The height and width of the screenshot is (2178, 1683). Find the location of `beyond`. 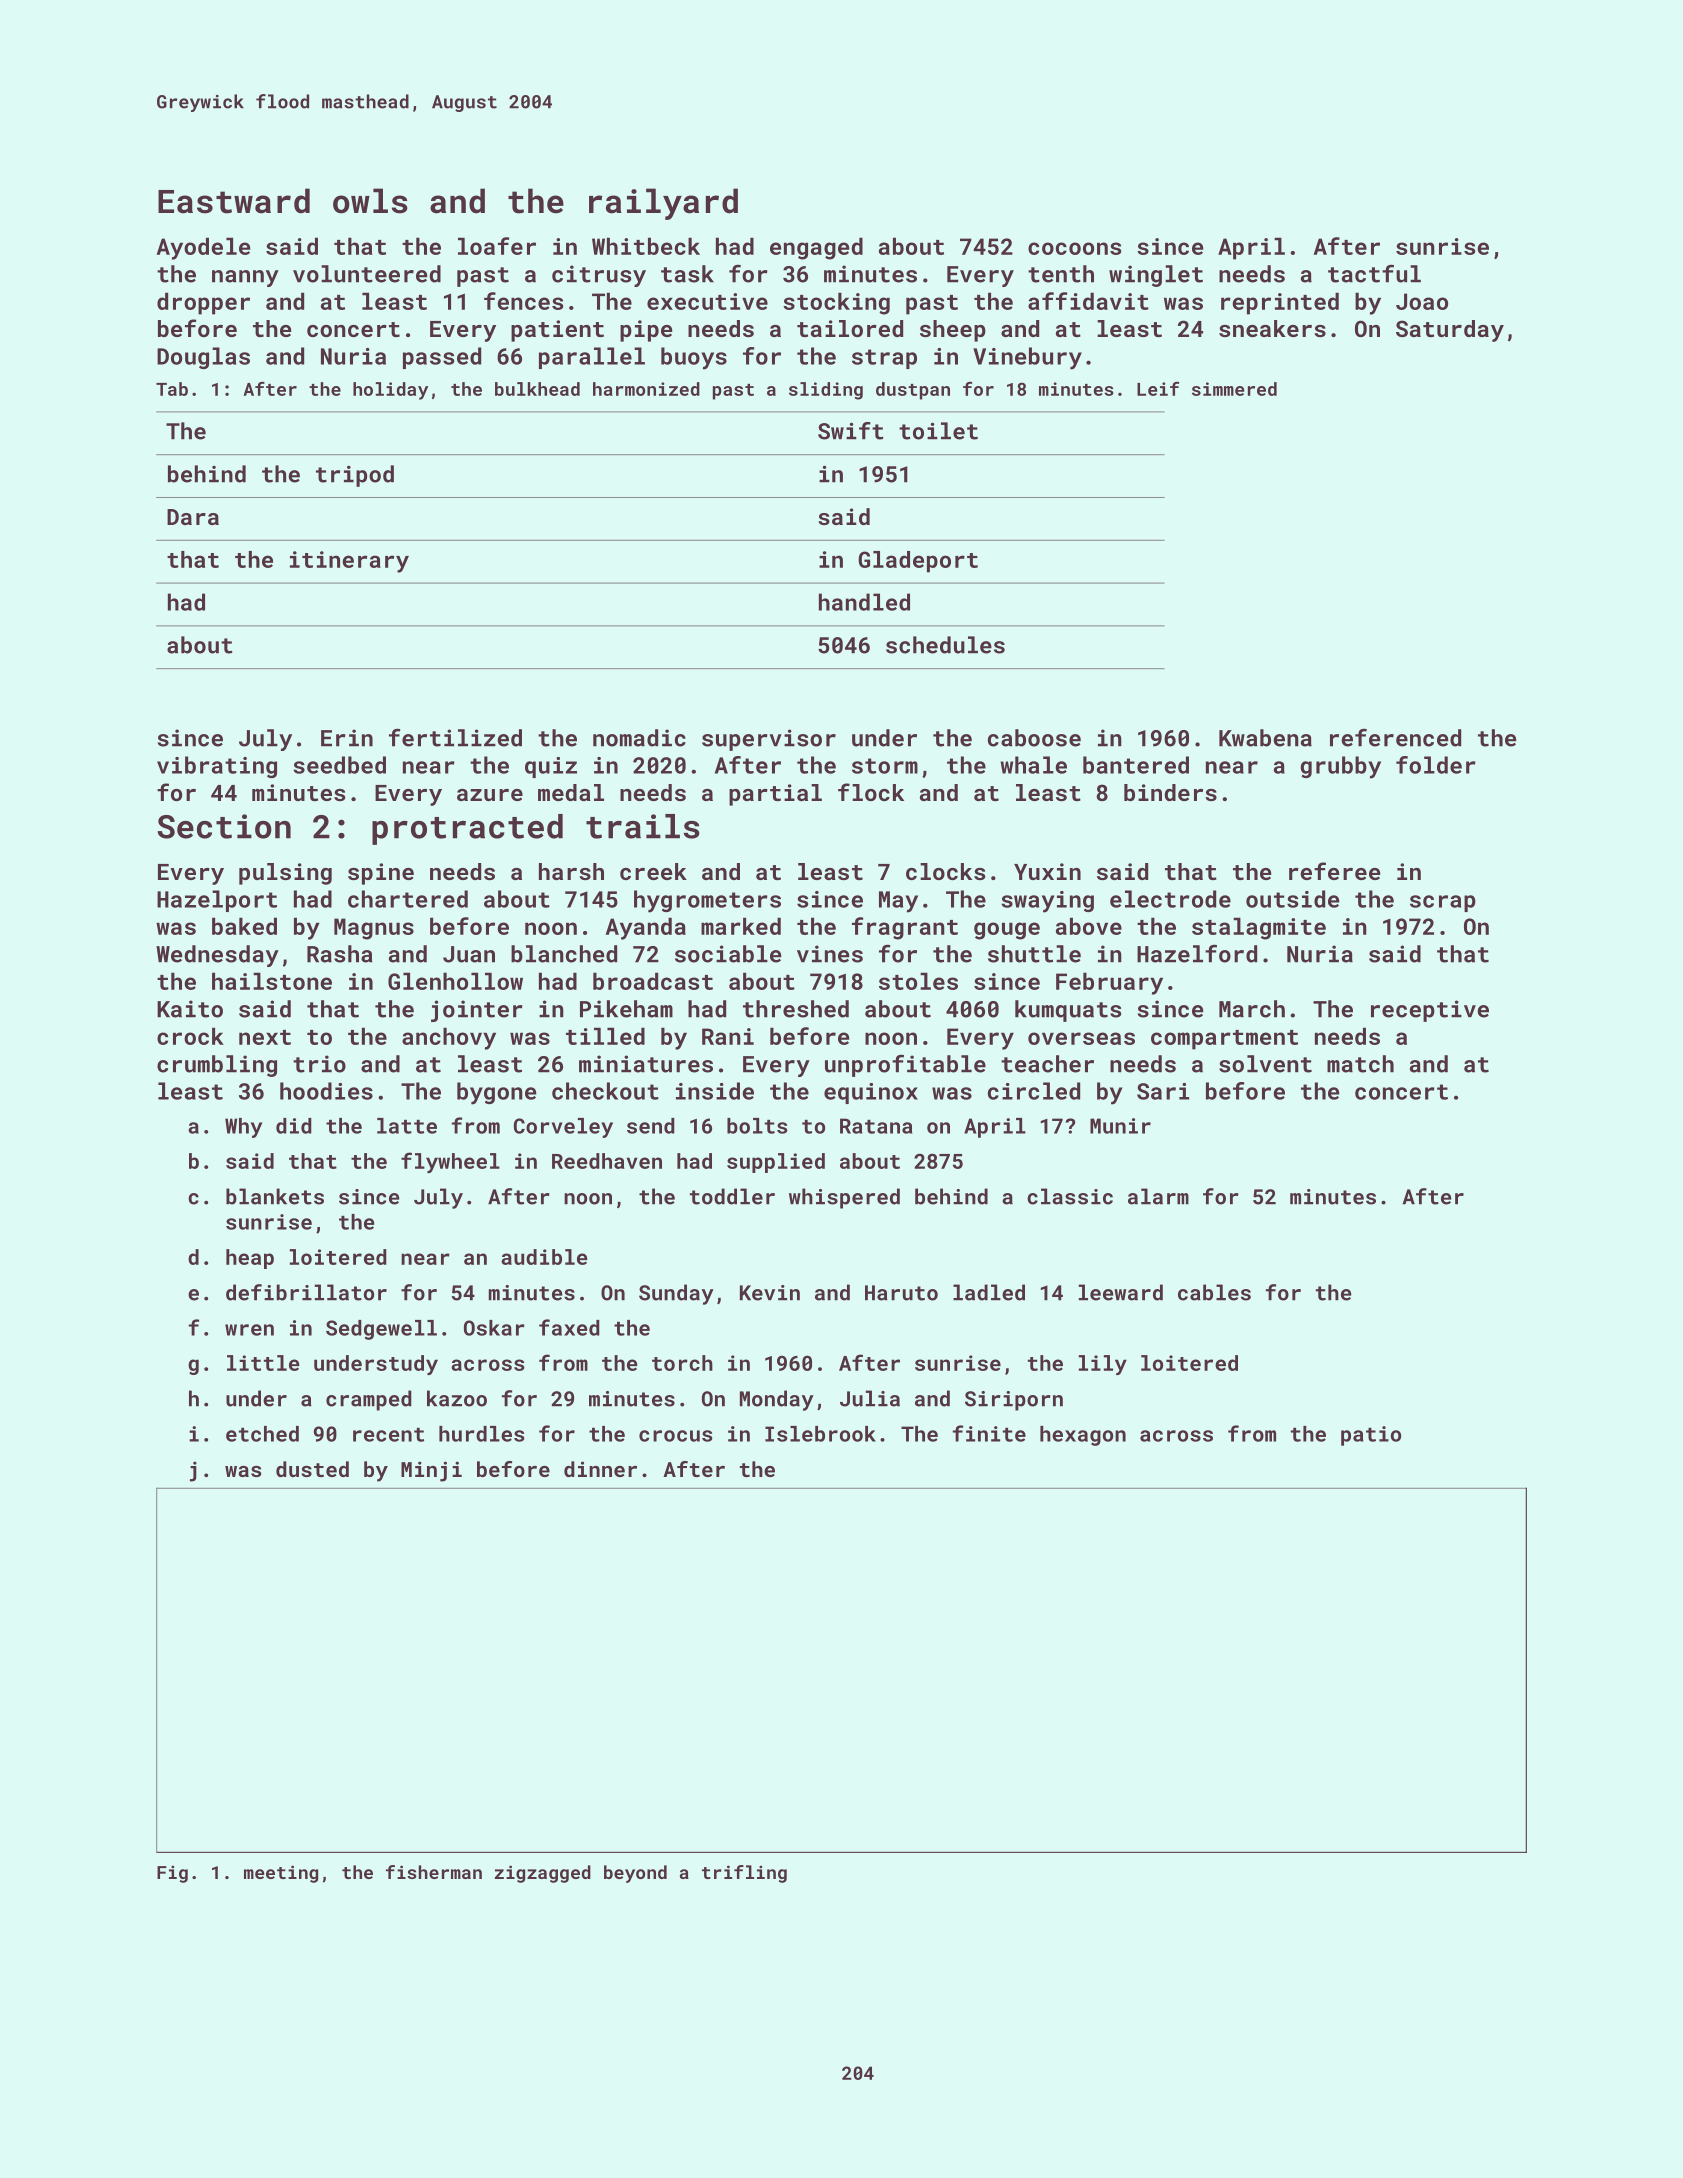

beyond is located at coordinates (635, 1874).
